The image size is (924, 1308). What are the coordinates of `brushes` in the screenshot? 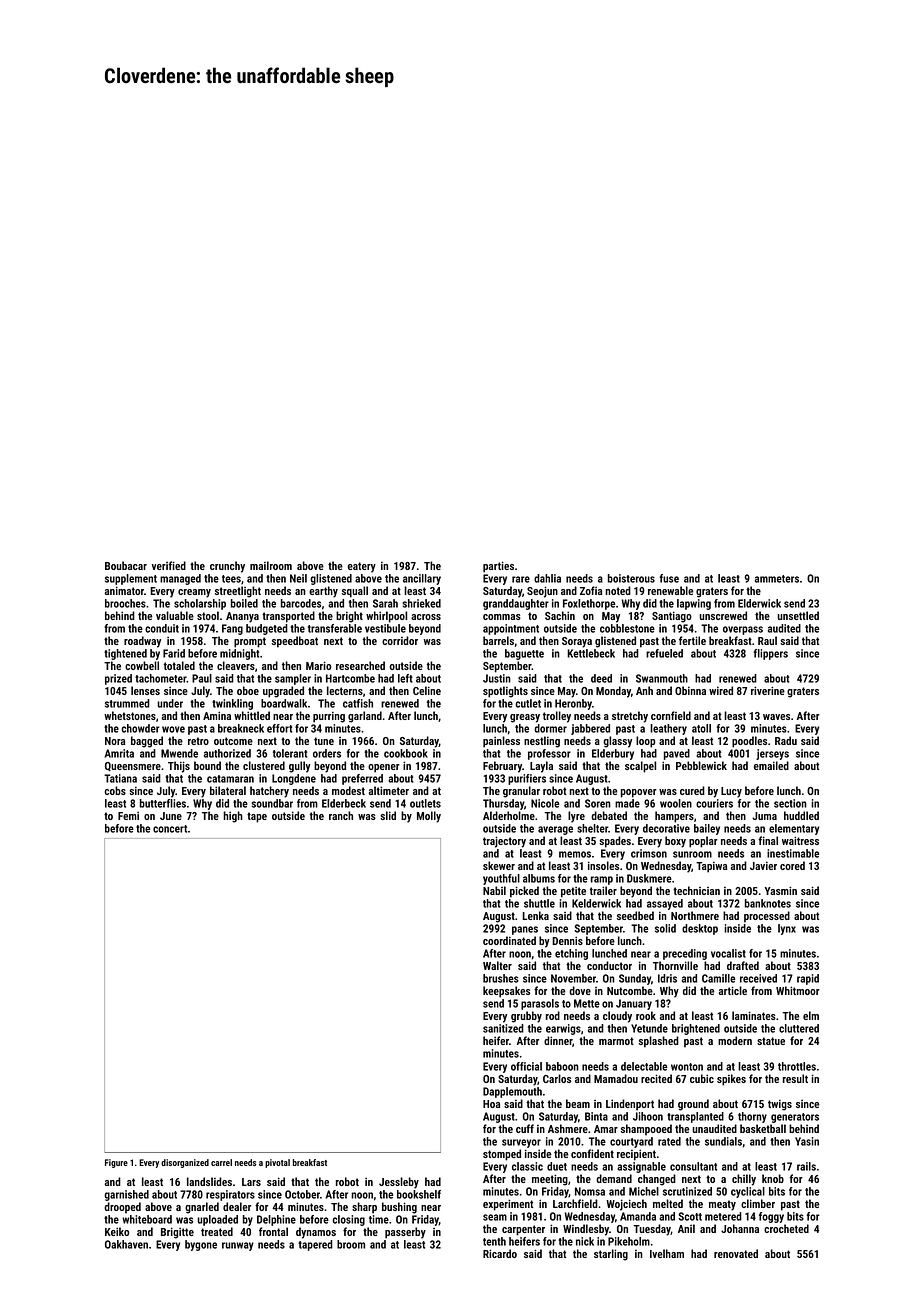 It's located at (501, 978).
